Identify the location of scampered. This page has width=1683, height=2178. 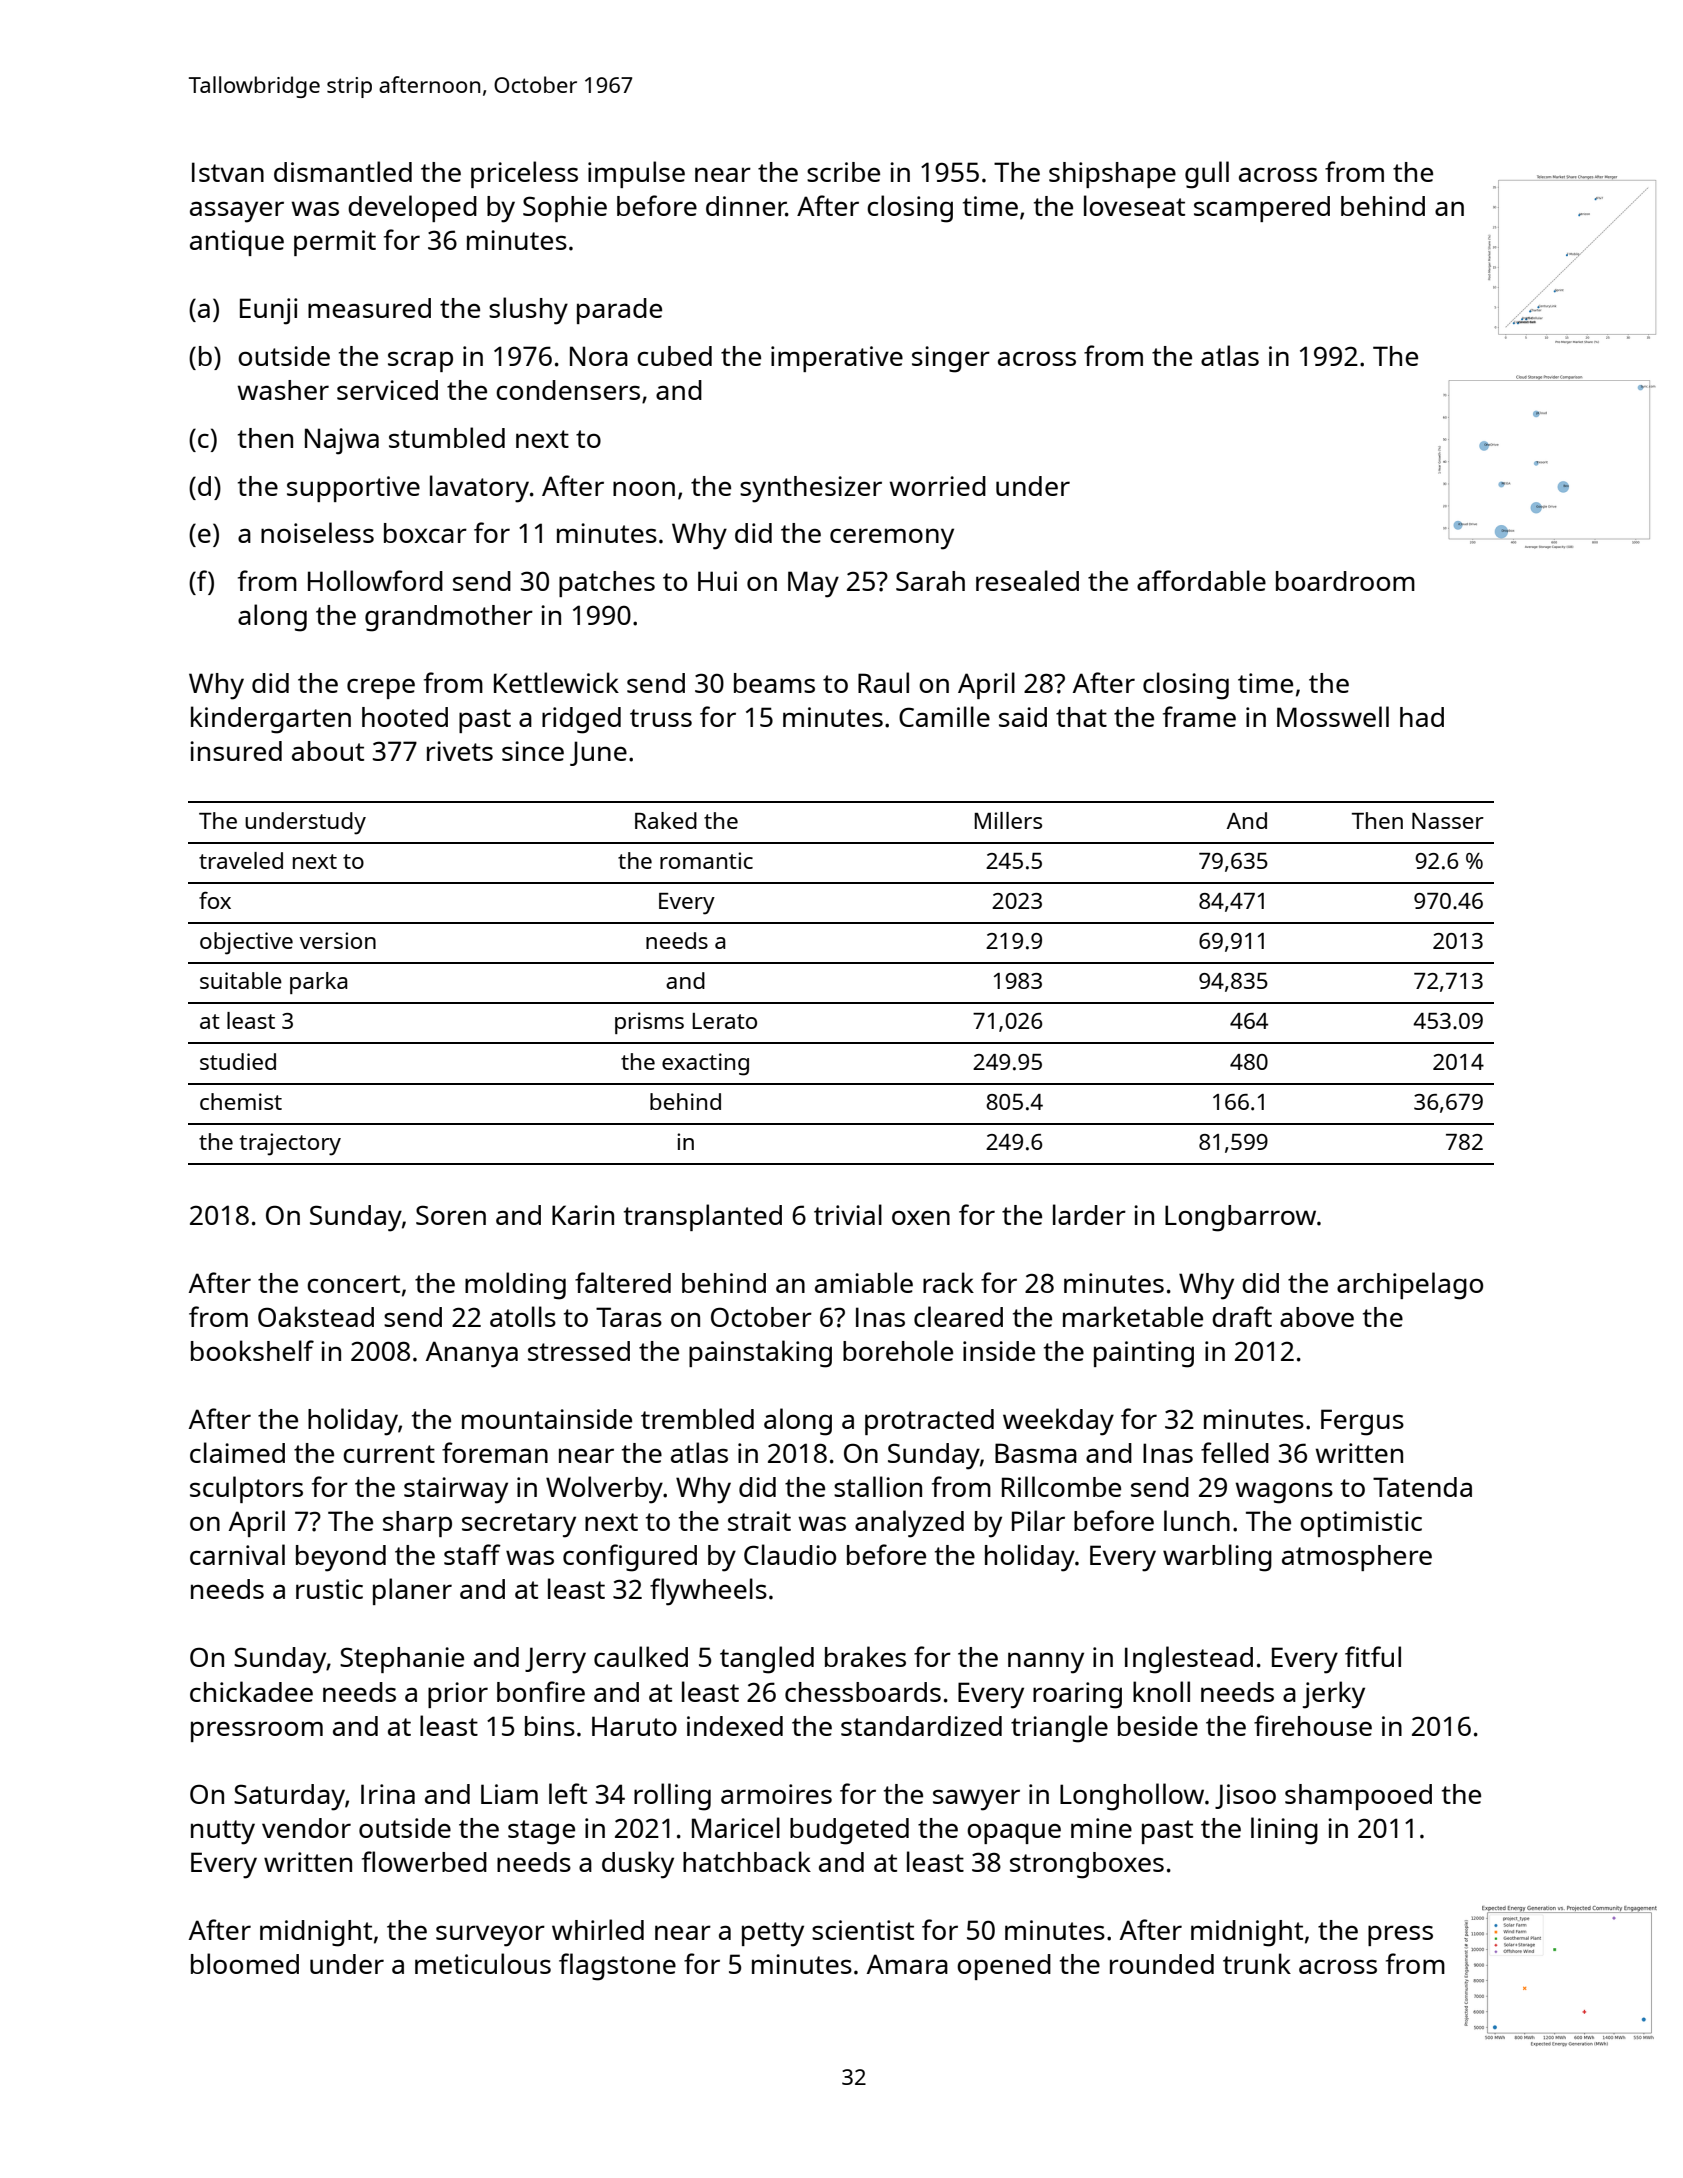
(1262, 209).
